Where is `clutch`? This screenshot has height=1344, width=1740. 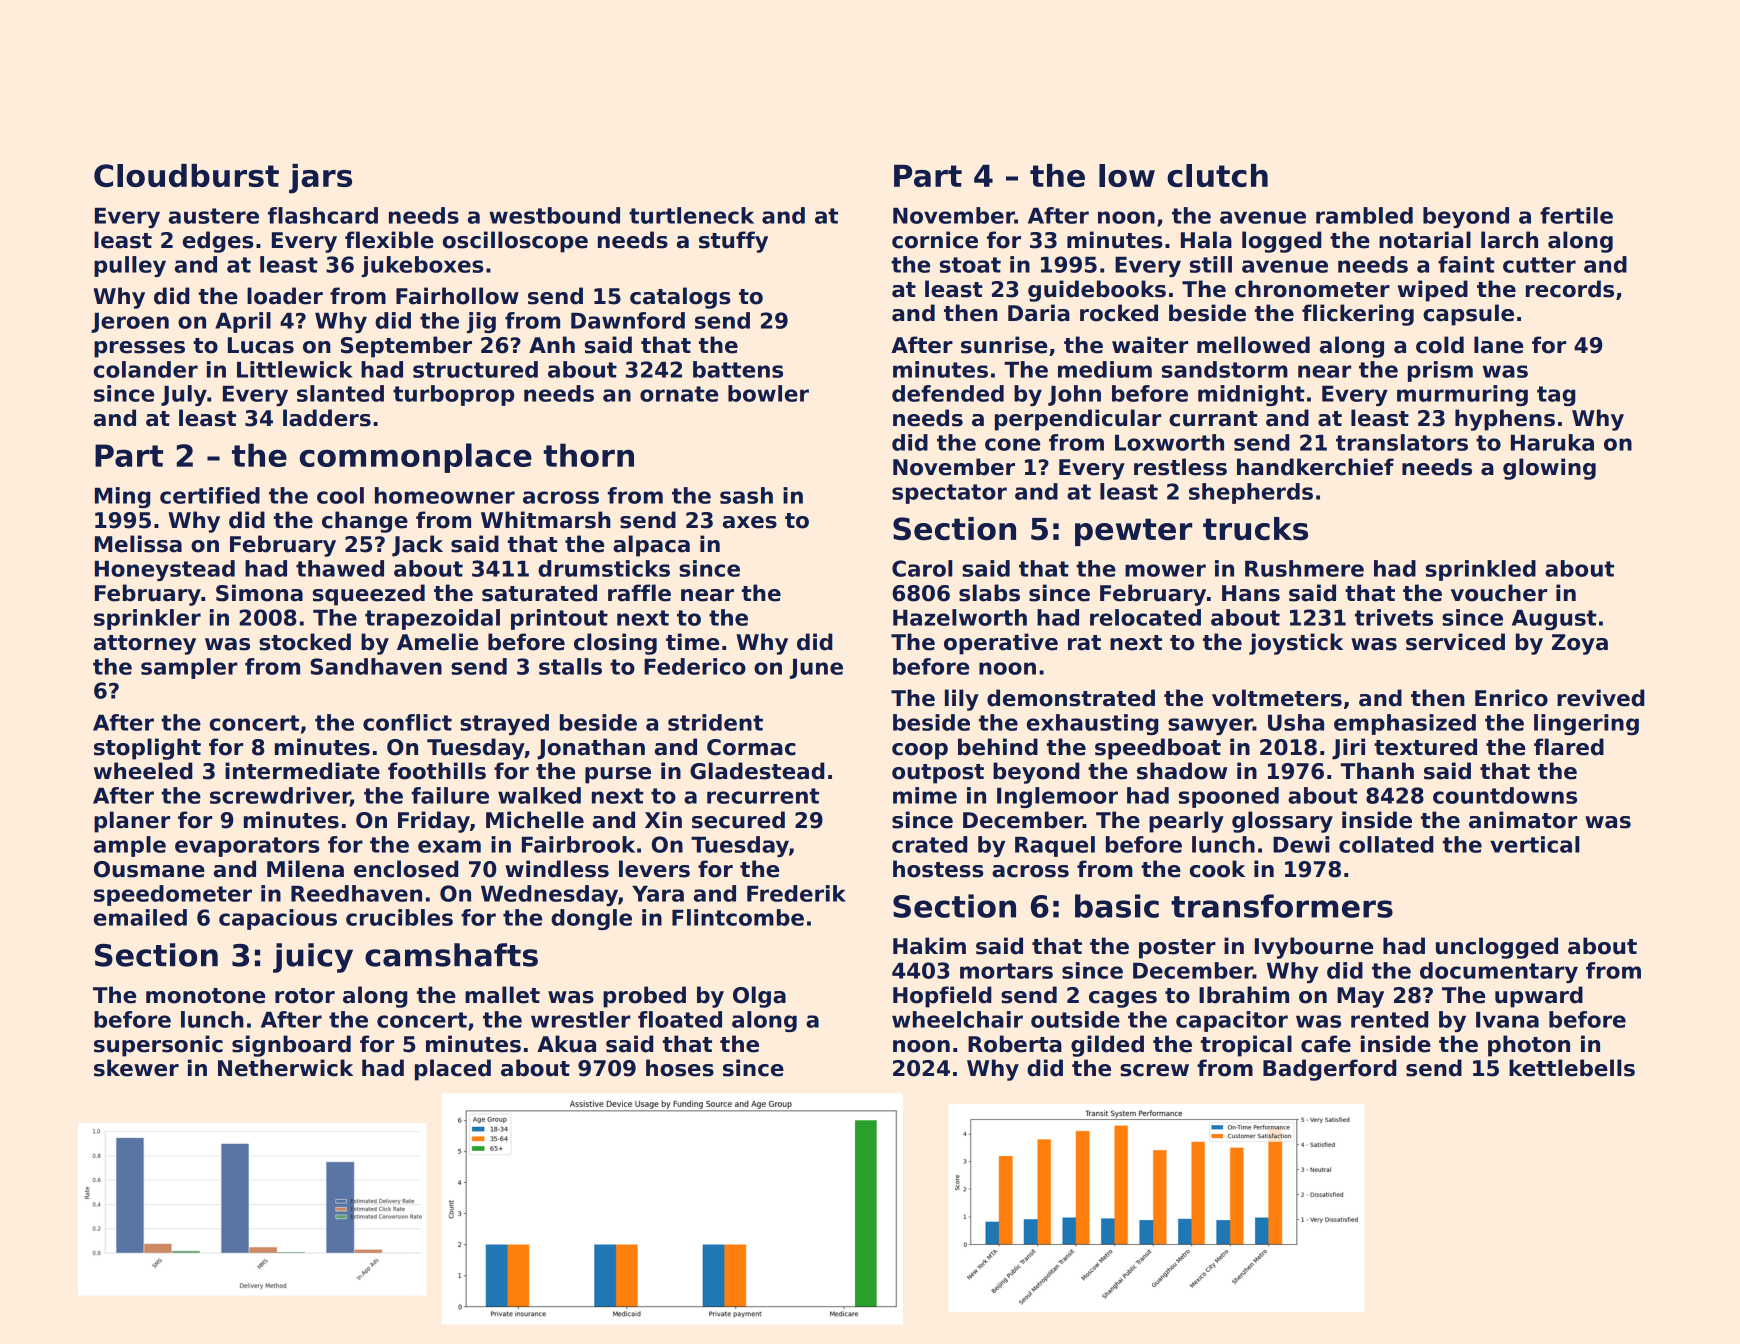 clutch is located at coordinates (1217, 175).
